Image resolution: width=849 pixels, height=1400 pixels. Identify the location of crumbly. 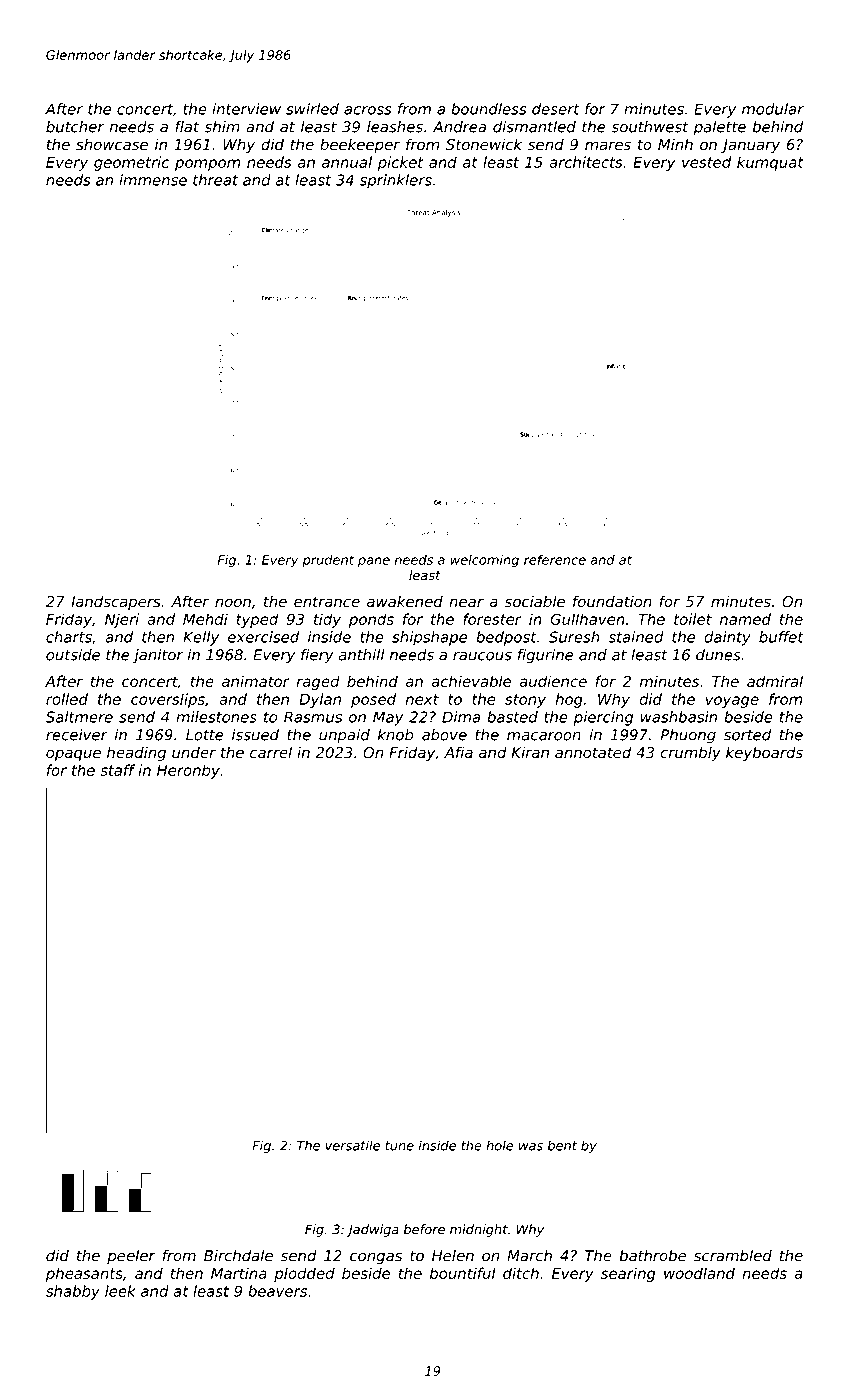
(690, 753).
